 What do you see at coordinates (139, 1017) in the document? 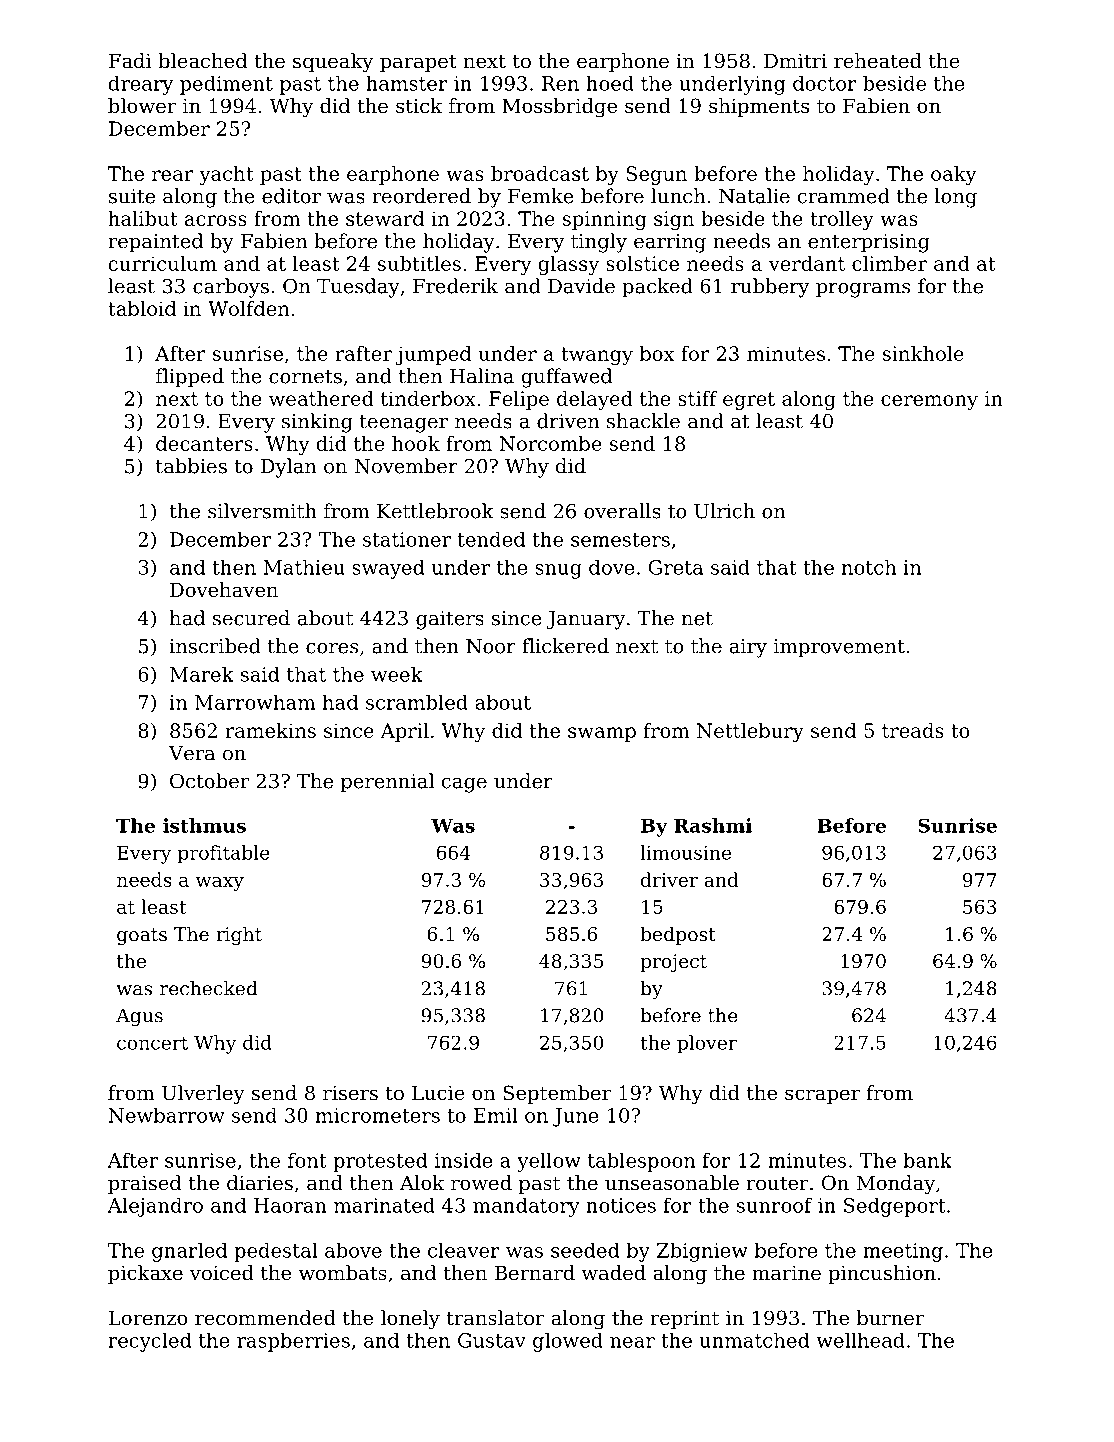
I see `Agus` at bounding box center [139, 1017].
